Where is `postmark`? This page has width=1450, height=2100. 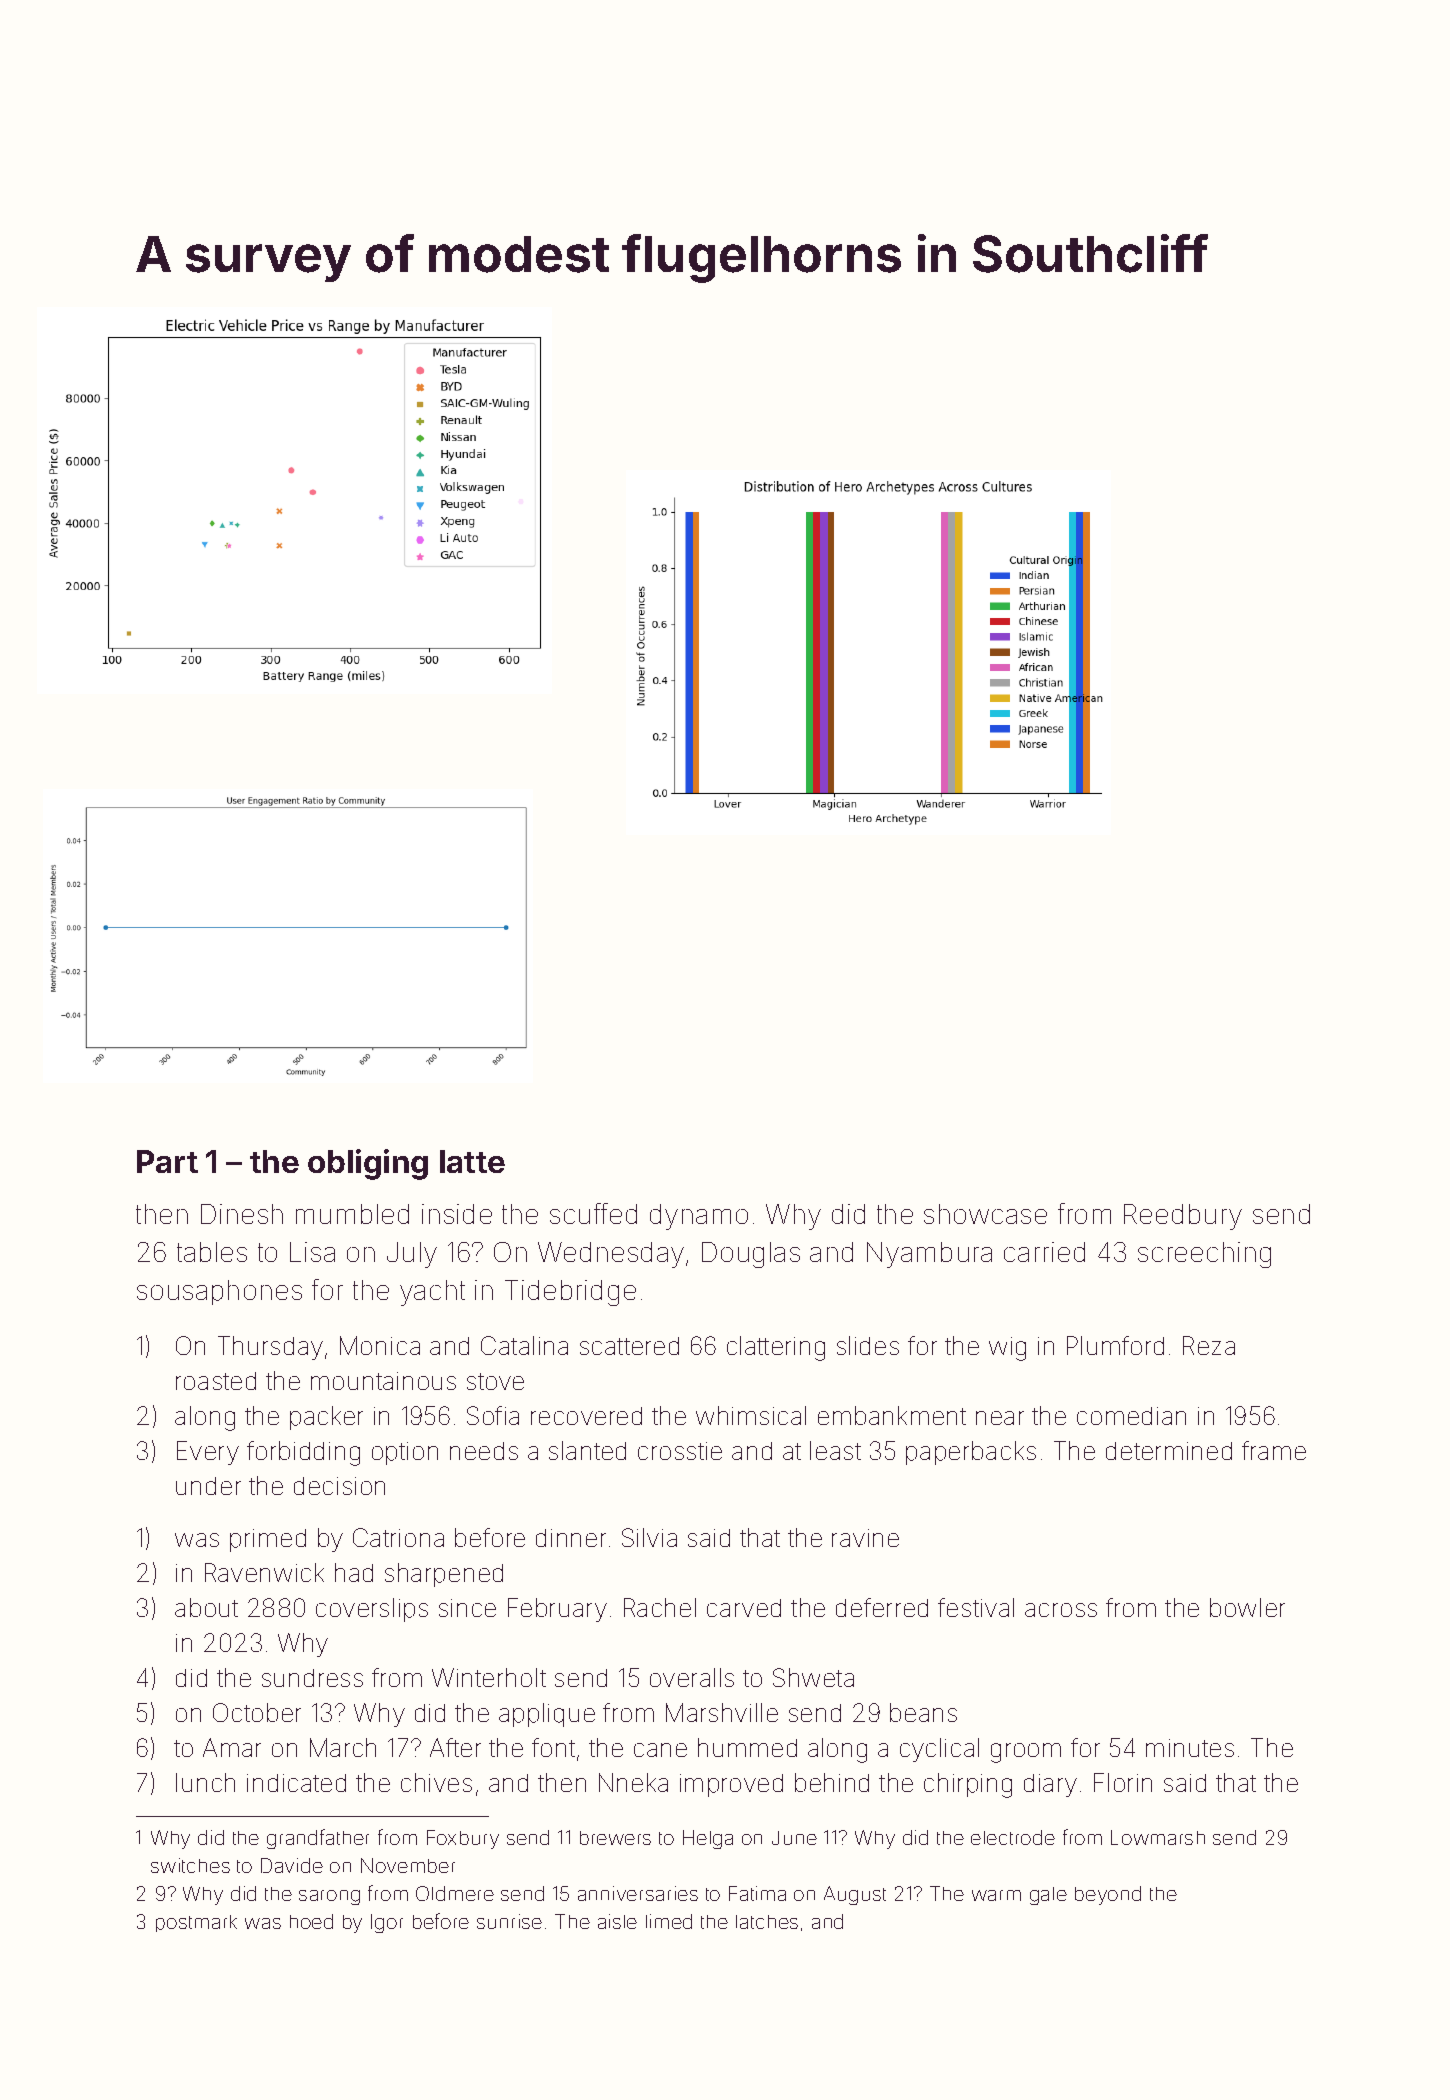
postmark is located at coordinates (196, 1923).
